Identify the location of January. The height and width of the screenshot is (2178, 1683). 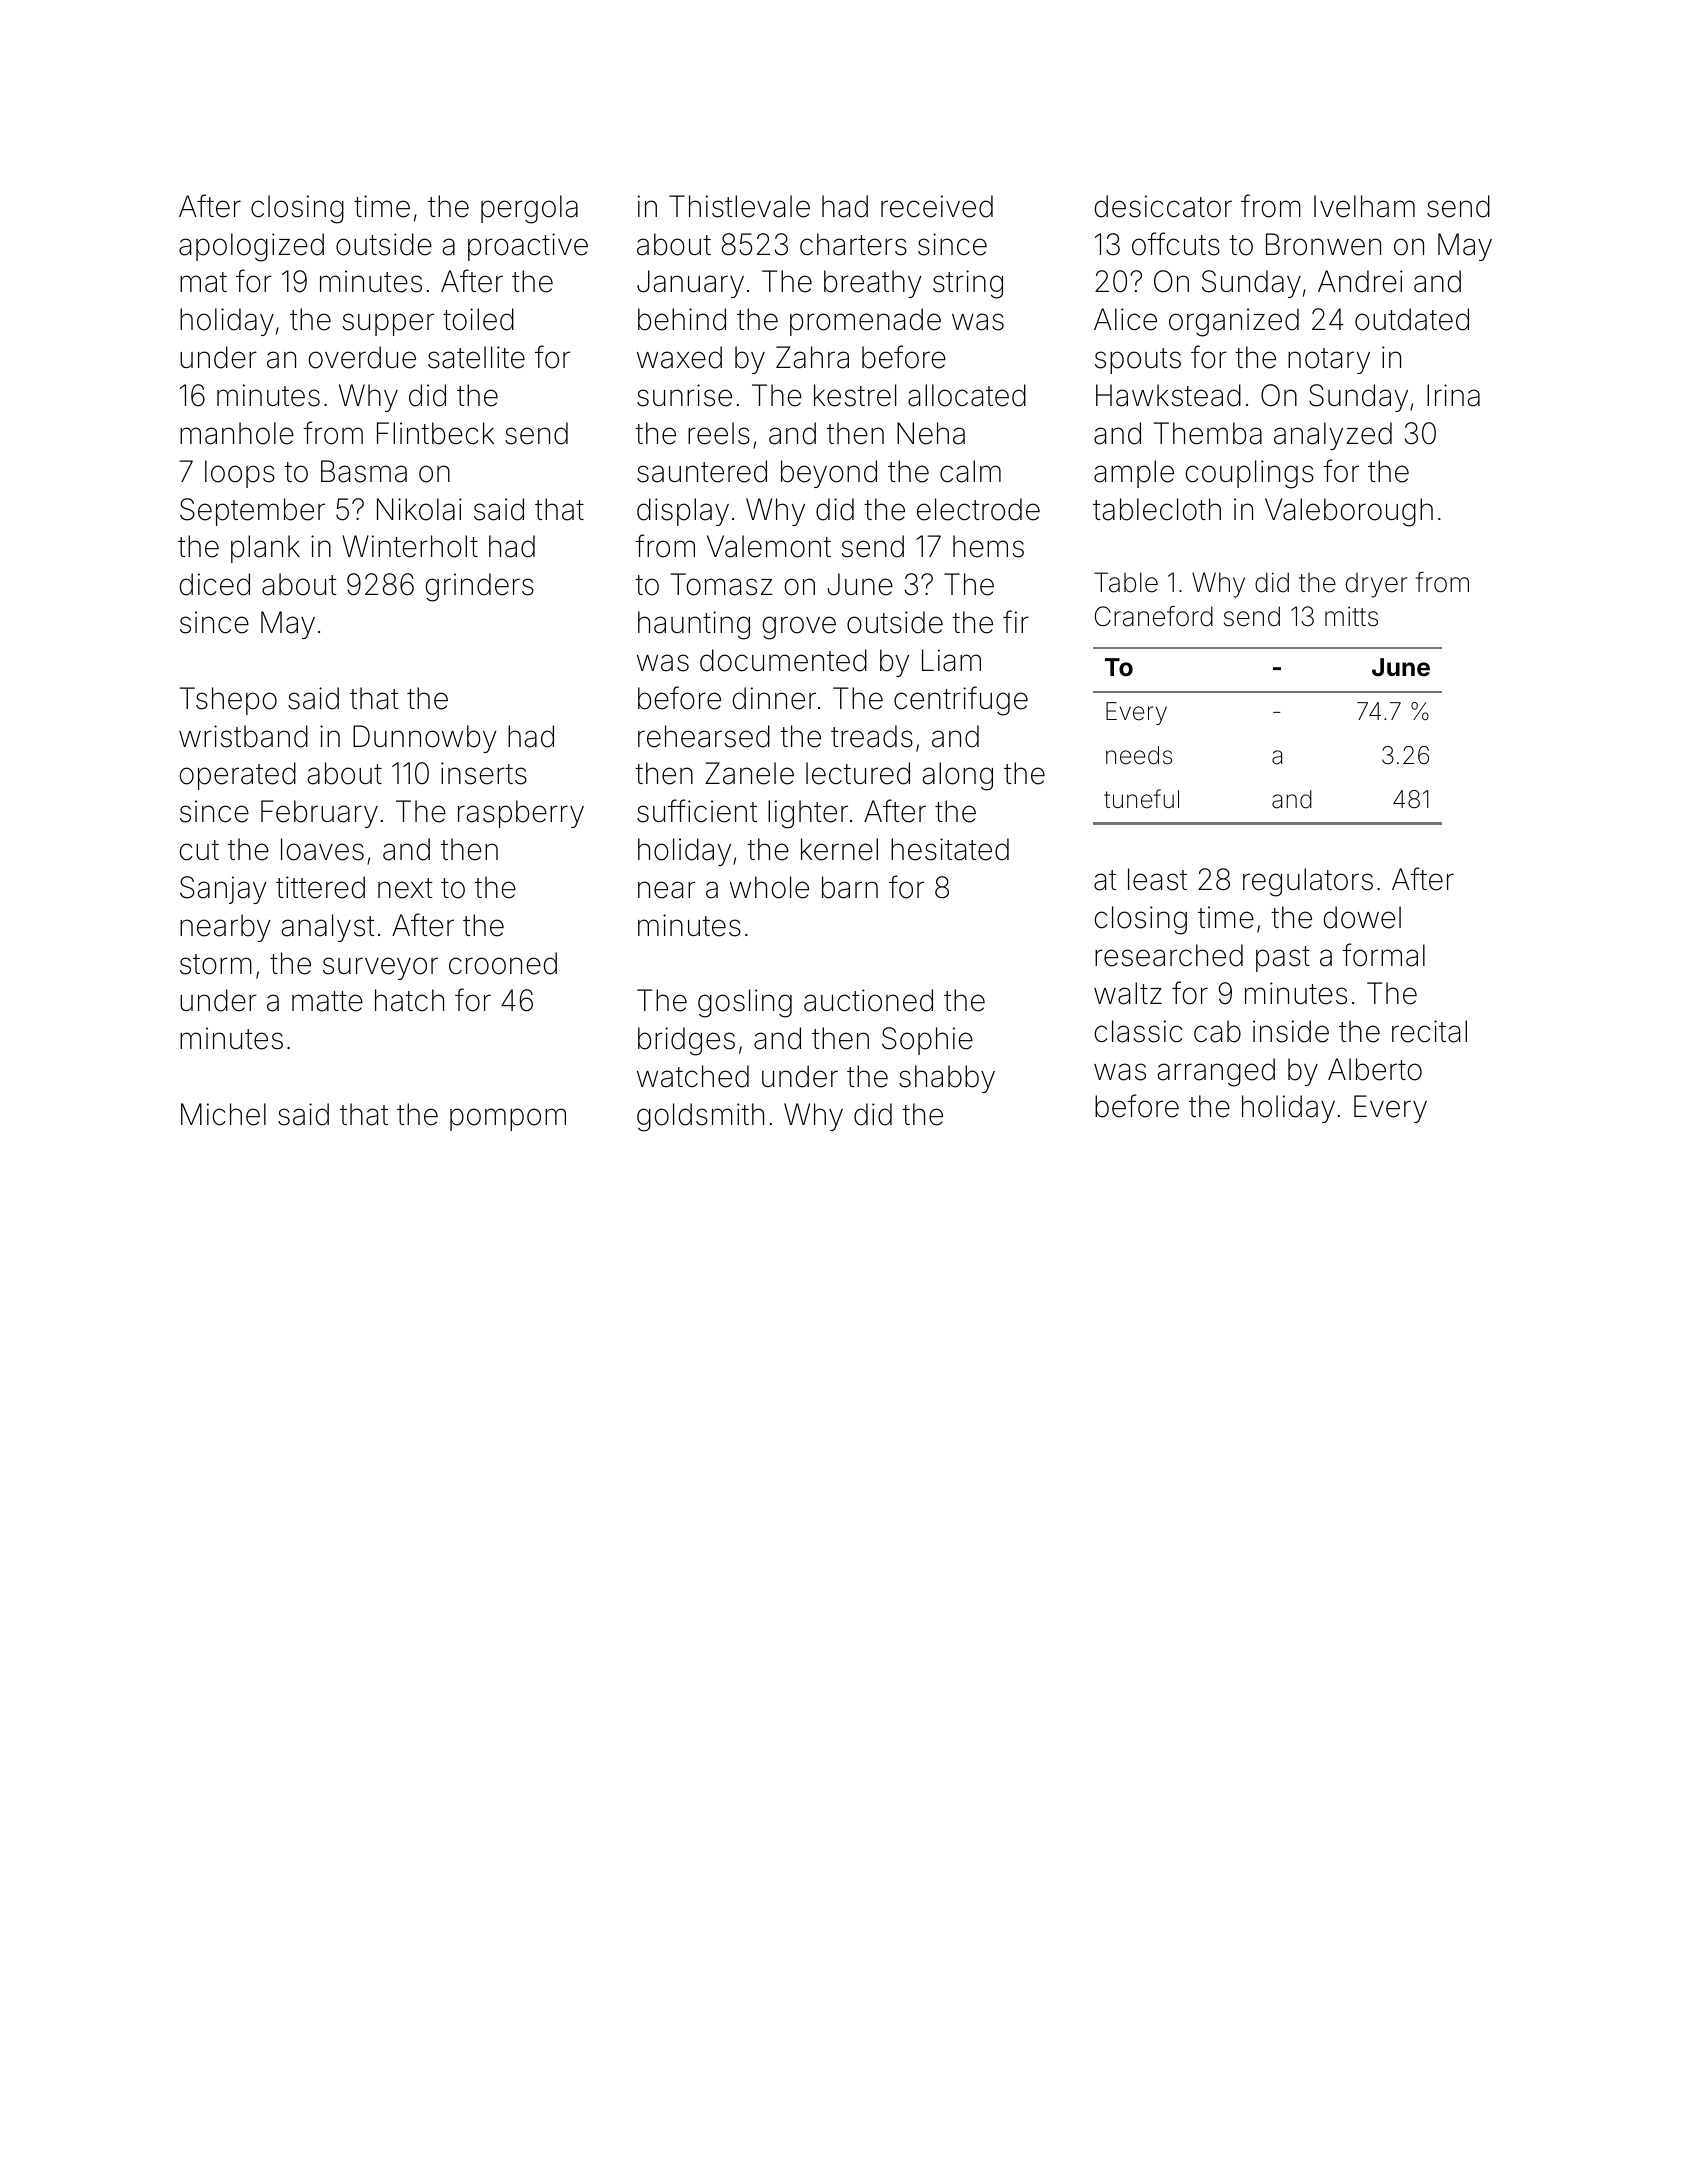
(690, 284).
